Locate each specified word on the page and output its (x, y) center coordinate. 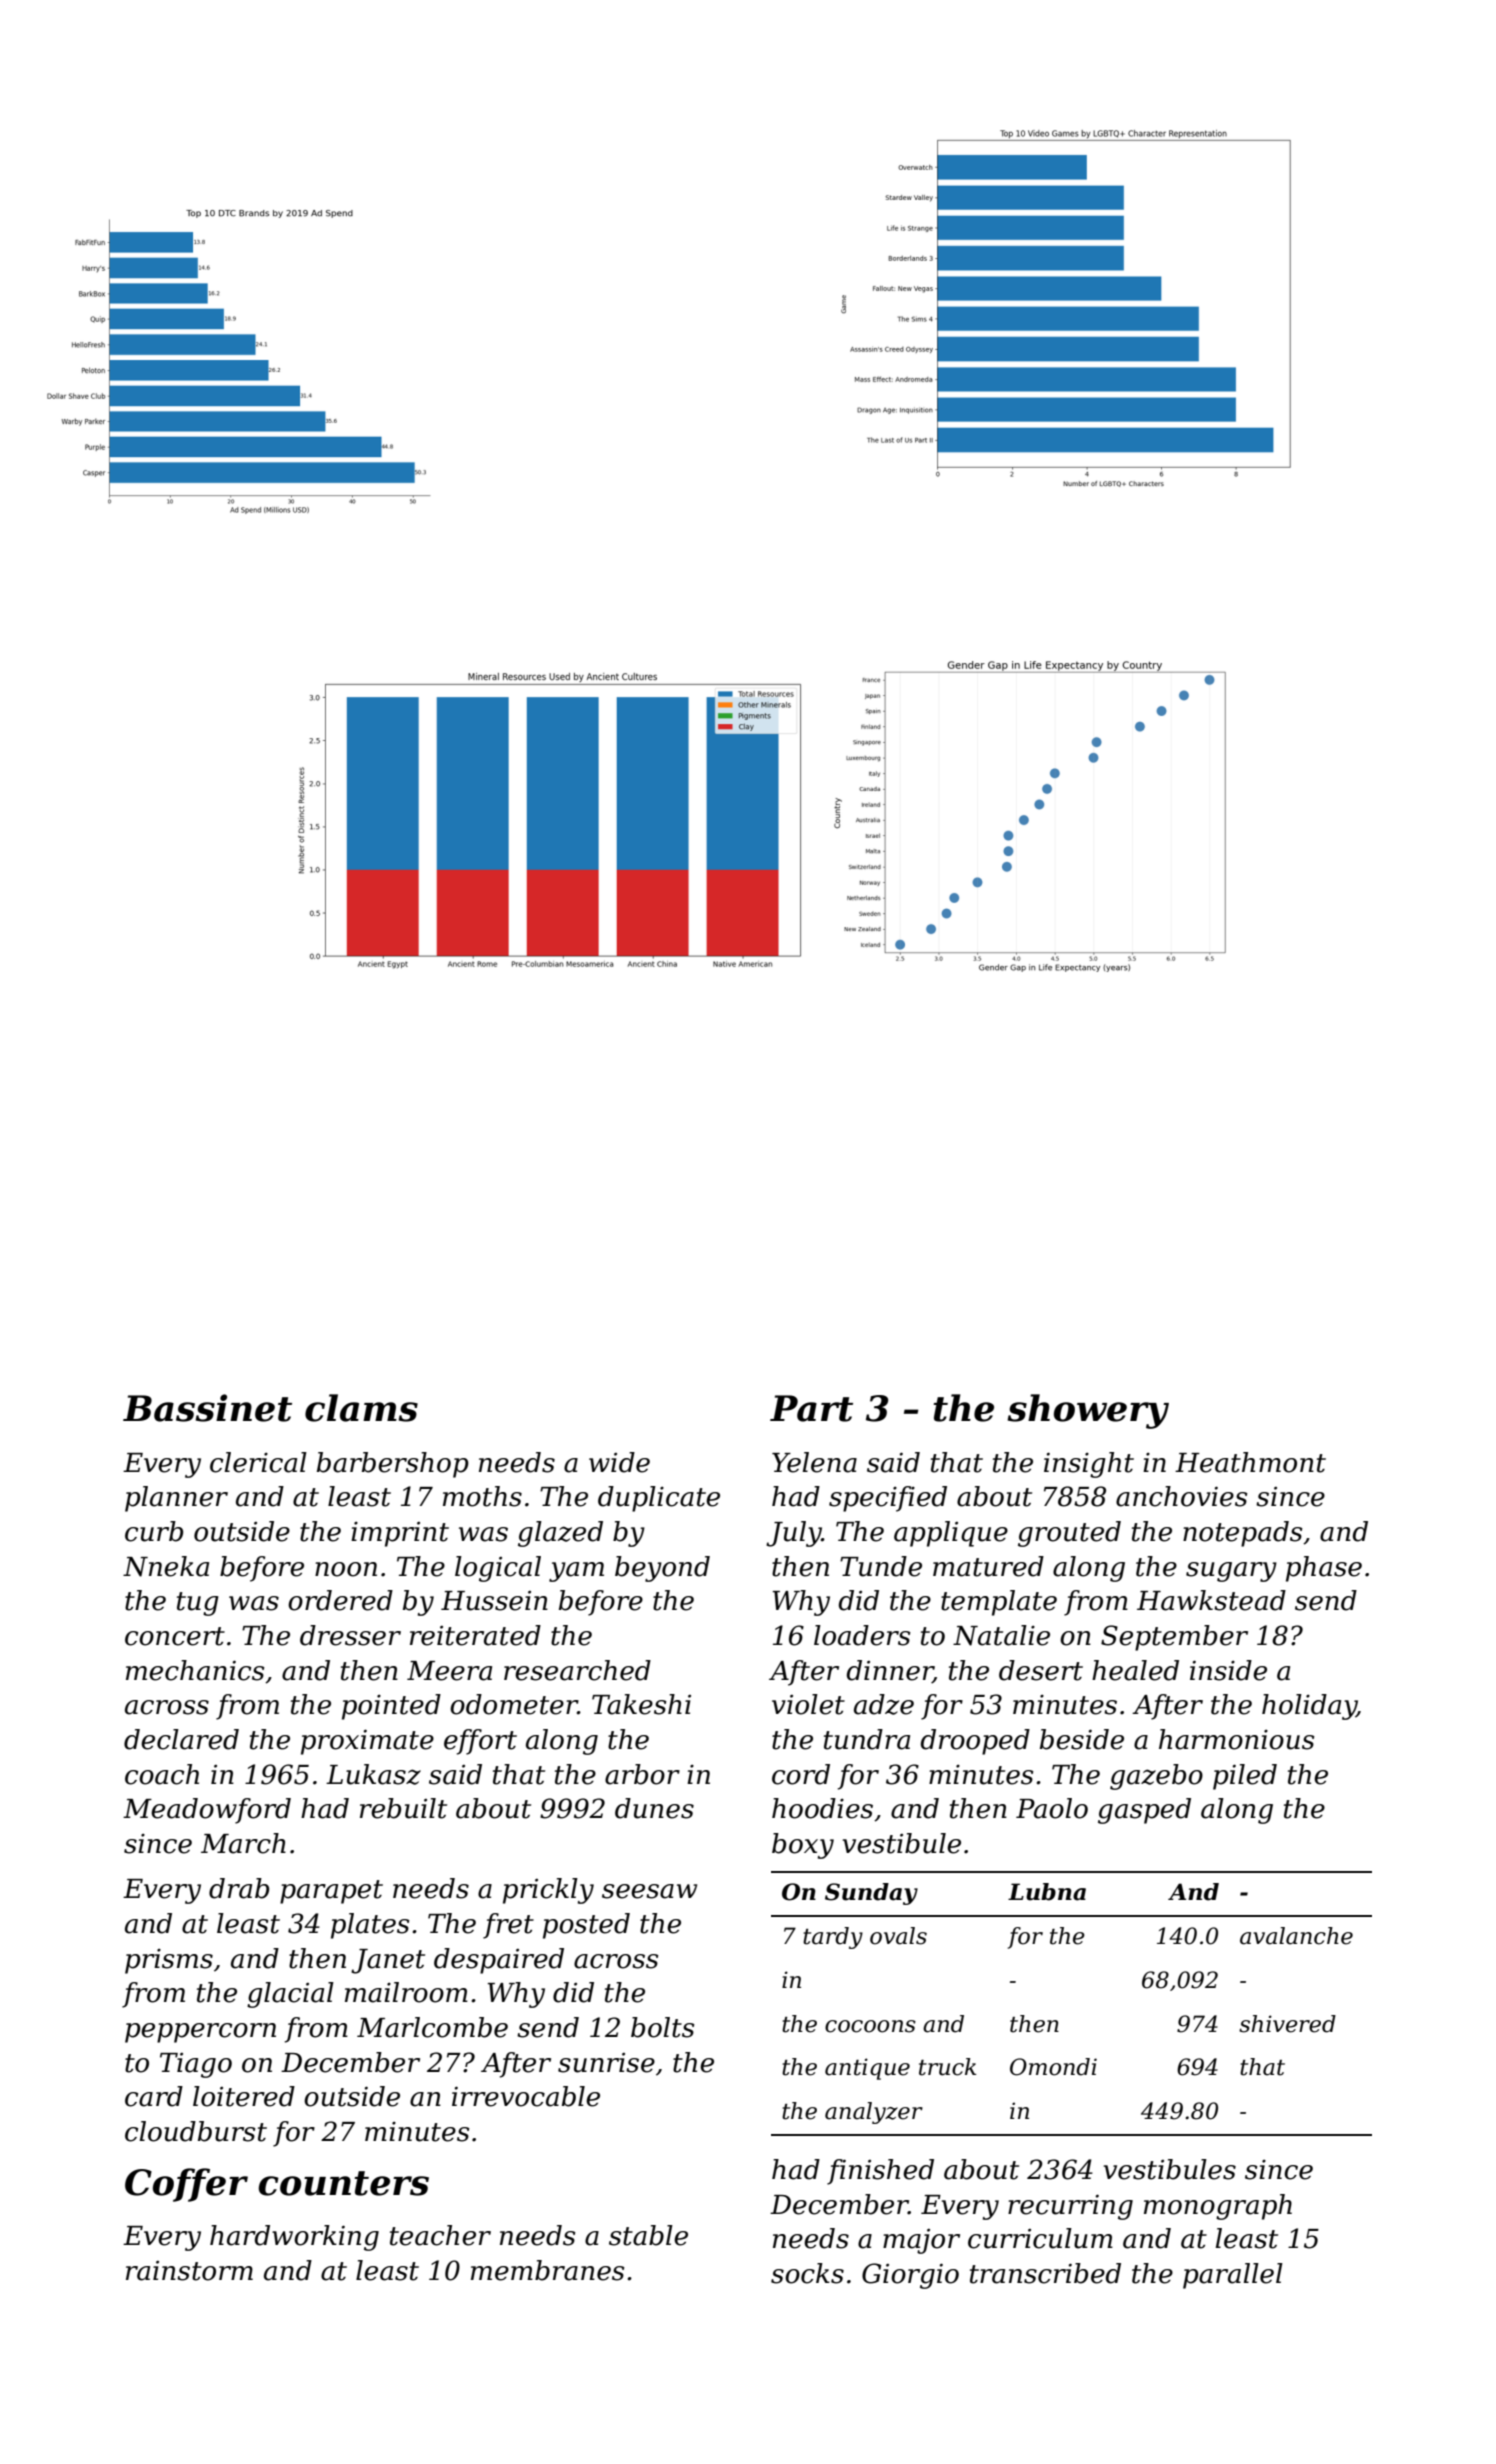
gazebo (1156, 1777)
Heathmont (1250, 1462)
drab (239, 1888)
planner (176, 1499)
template (999, 1603)
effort (480, 1742)
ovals (898, 1936)
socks (807, 2273)
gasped (1144, 1811)
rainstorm (189, 2271)
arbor (642, 1774)
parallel (1233, 2276)
